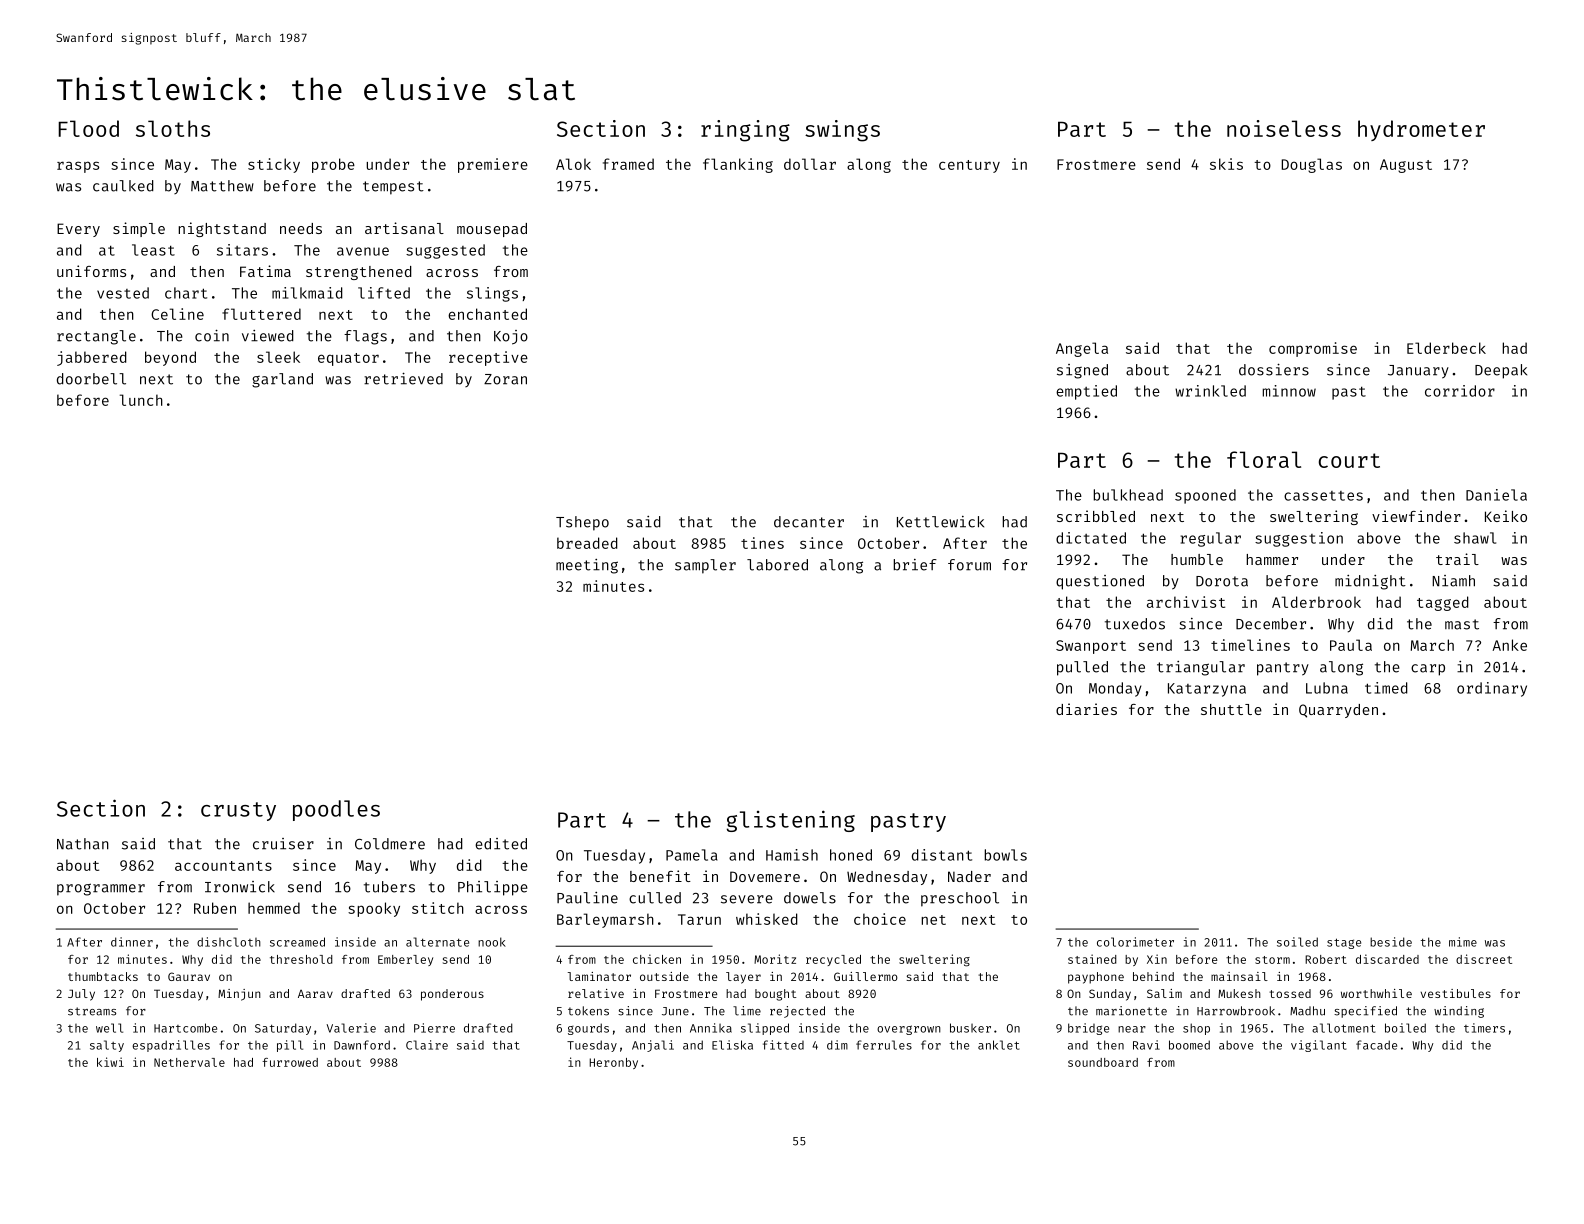  I want to click on sticky, so click(274, 165).
